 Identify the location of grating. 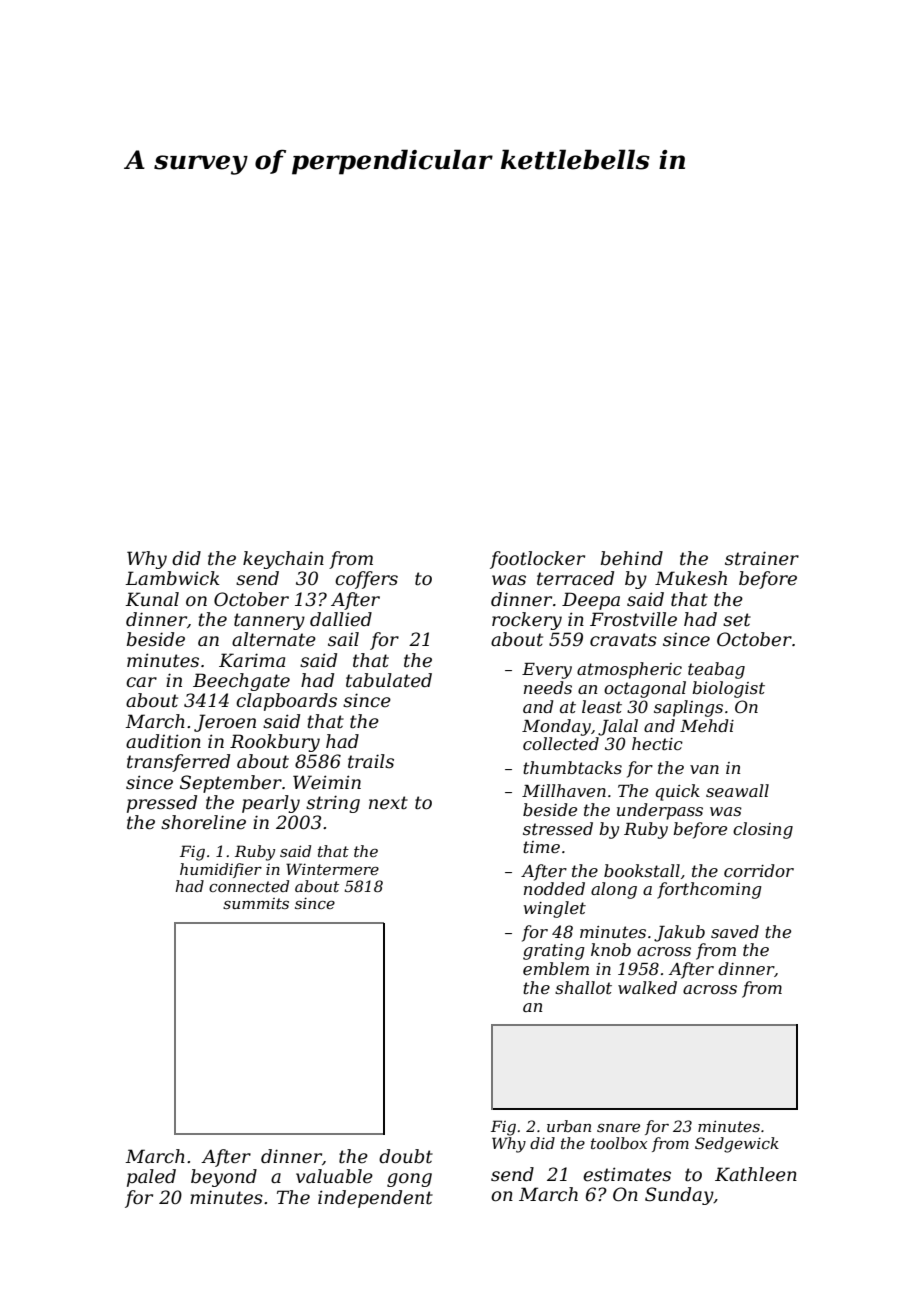
(553, 952).
